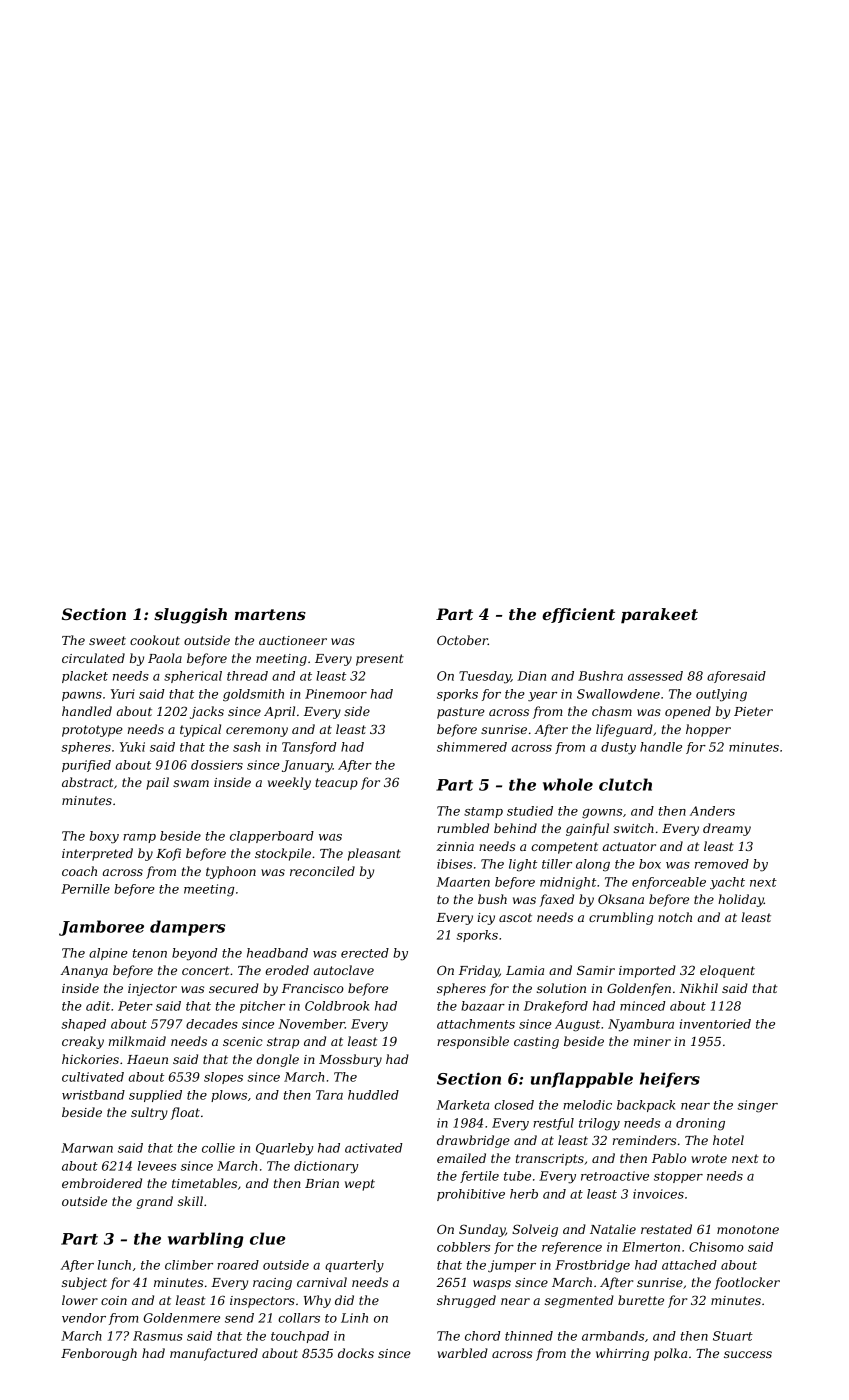  Describe the element at coordinates (463, 828) in the page. I see `rumbled` at that location.
